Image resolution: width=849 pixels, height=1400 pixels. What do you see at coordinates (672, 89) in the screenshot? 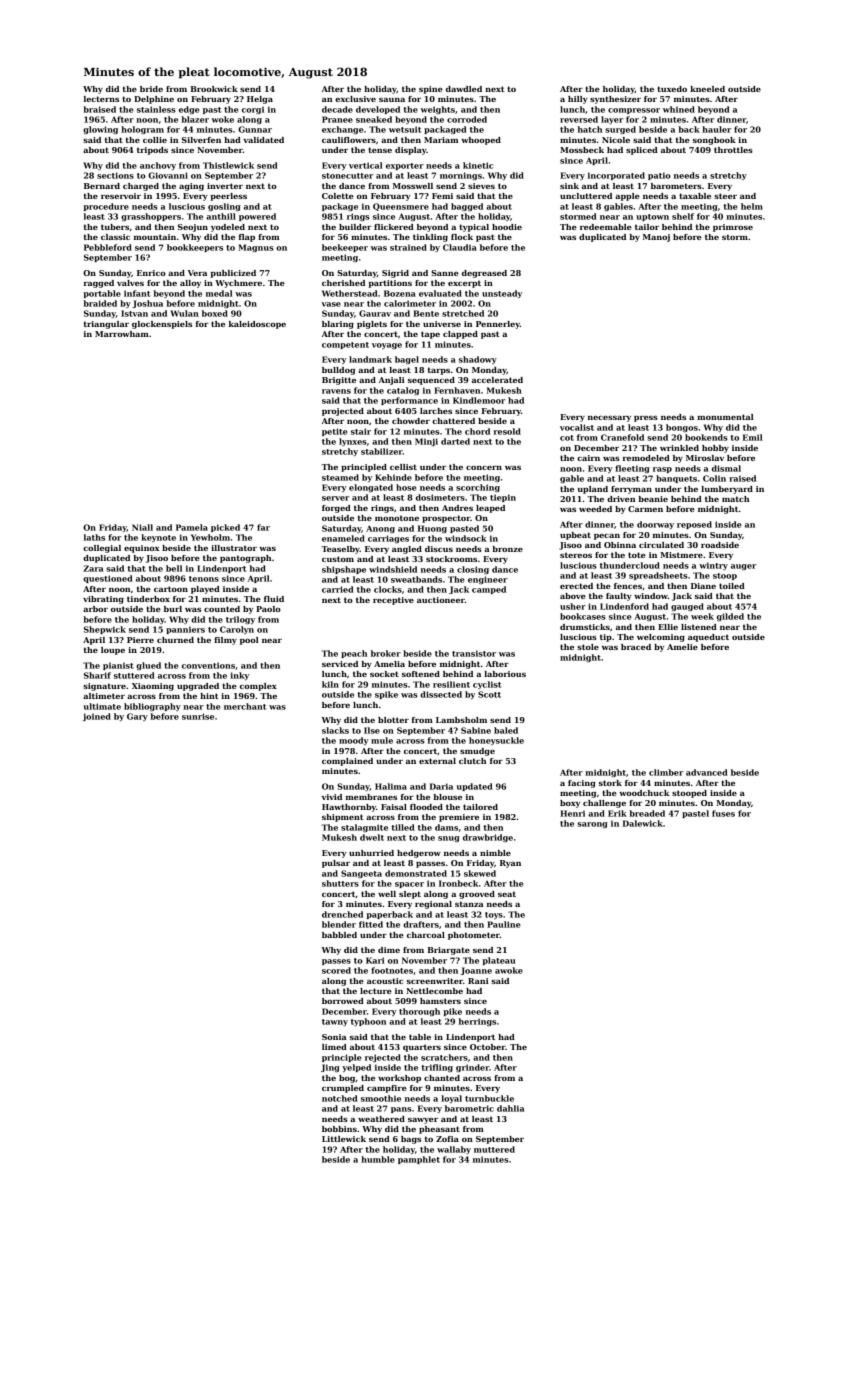
I see `tuxedo` at bounding box center [672, 89].
